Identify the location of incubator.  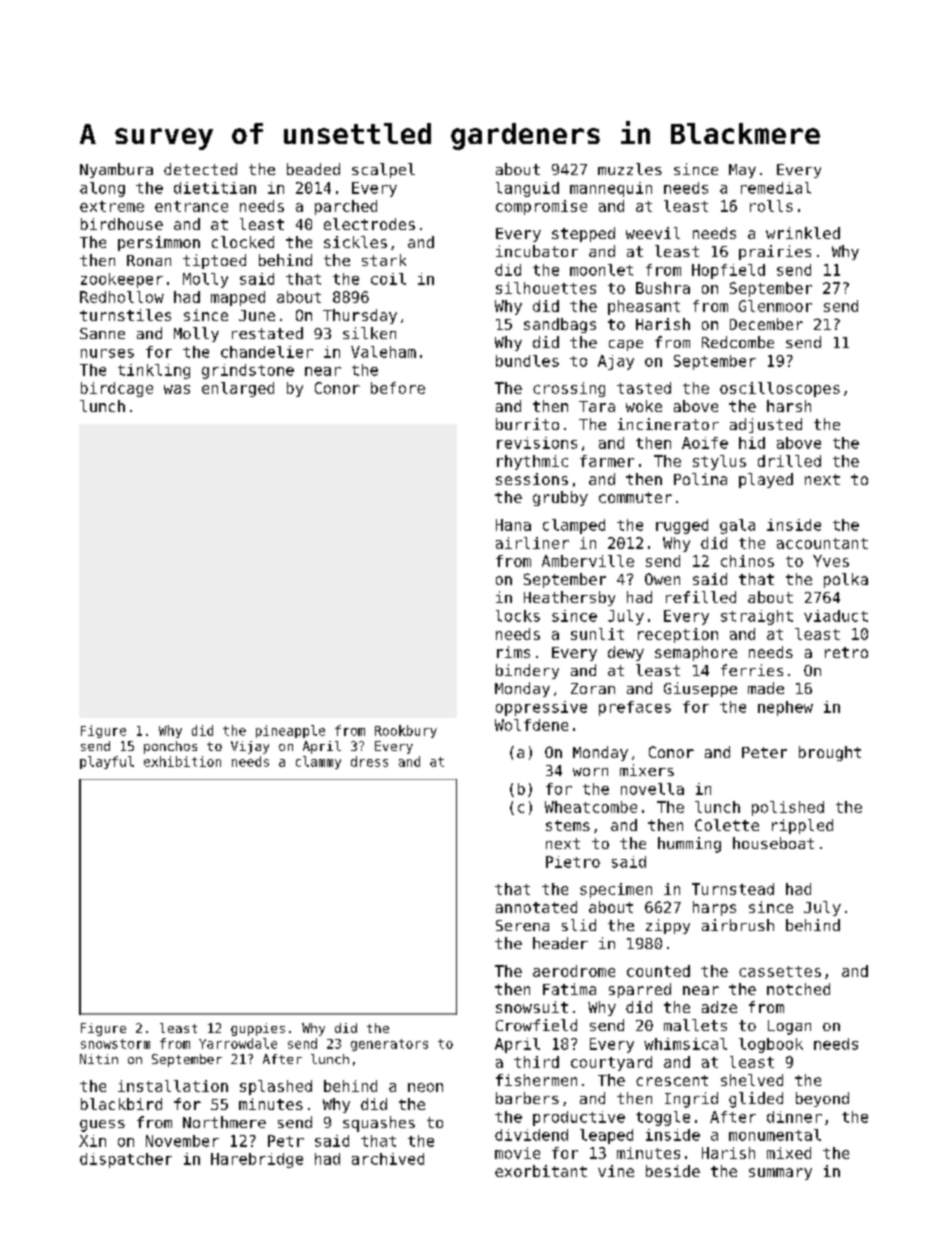
(537, 251).
